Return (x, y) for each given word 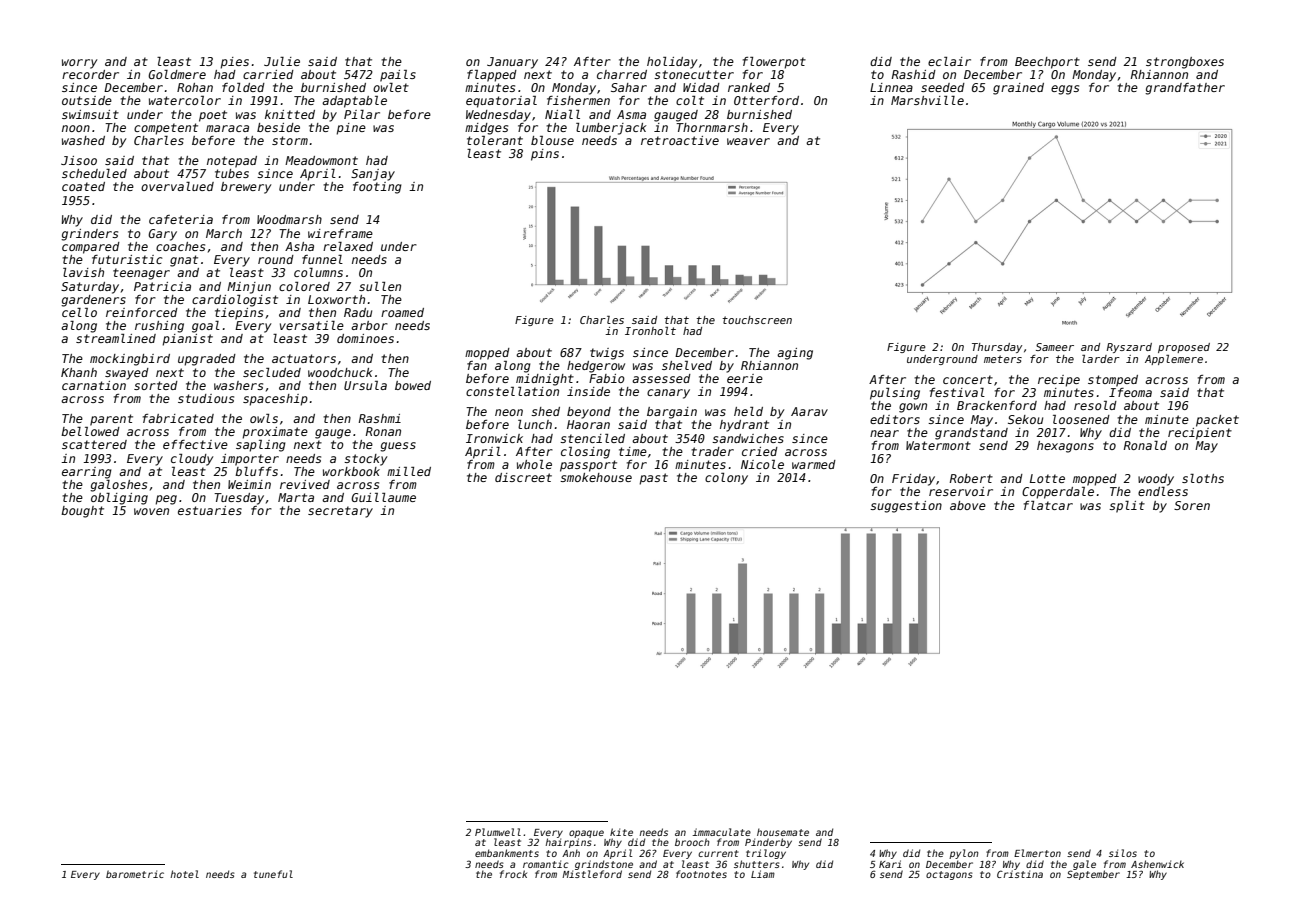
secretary (340, 512)
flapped (492, 76)
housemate (783, 832)
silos (1123, 853)
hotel (184, 874)
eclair (949, 61)
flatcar (1048, 505)
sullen (380, 286)
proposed (1184, 348)
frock (513, 874)
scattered (94, 444)
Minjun (249, 288)
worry (79, 64)
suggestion (906, 507)
